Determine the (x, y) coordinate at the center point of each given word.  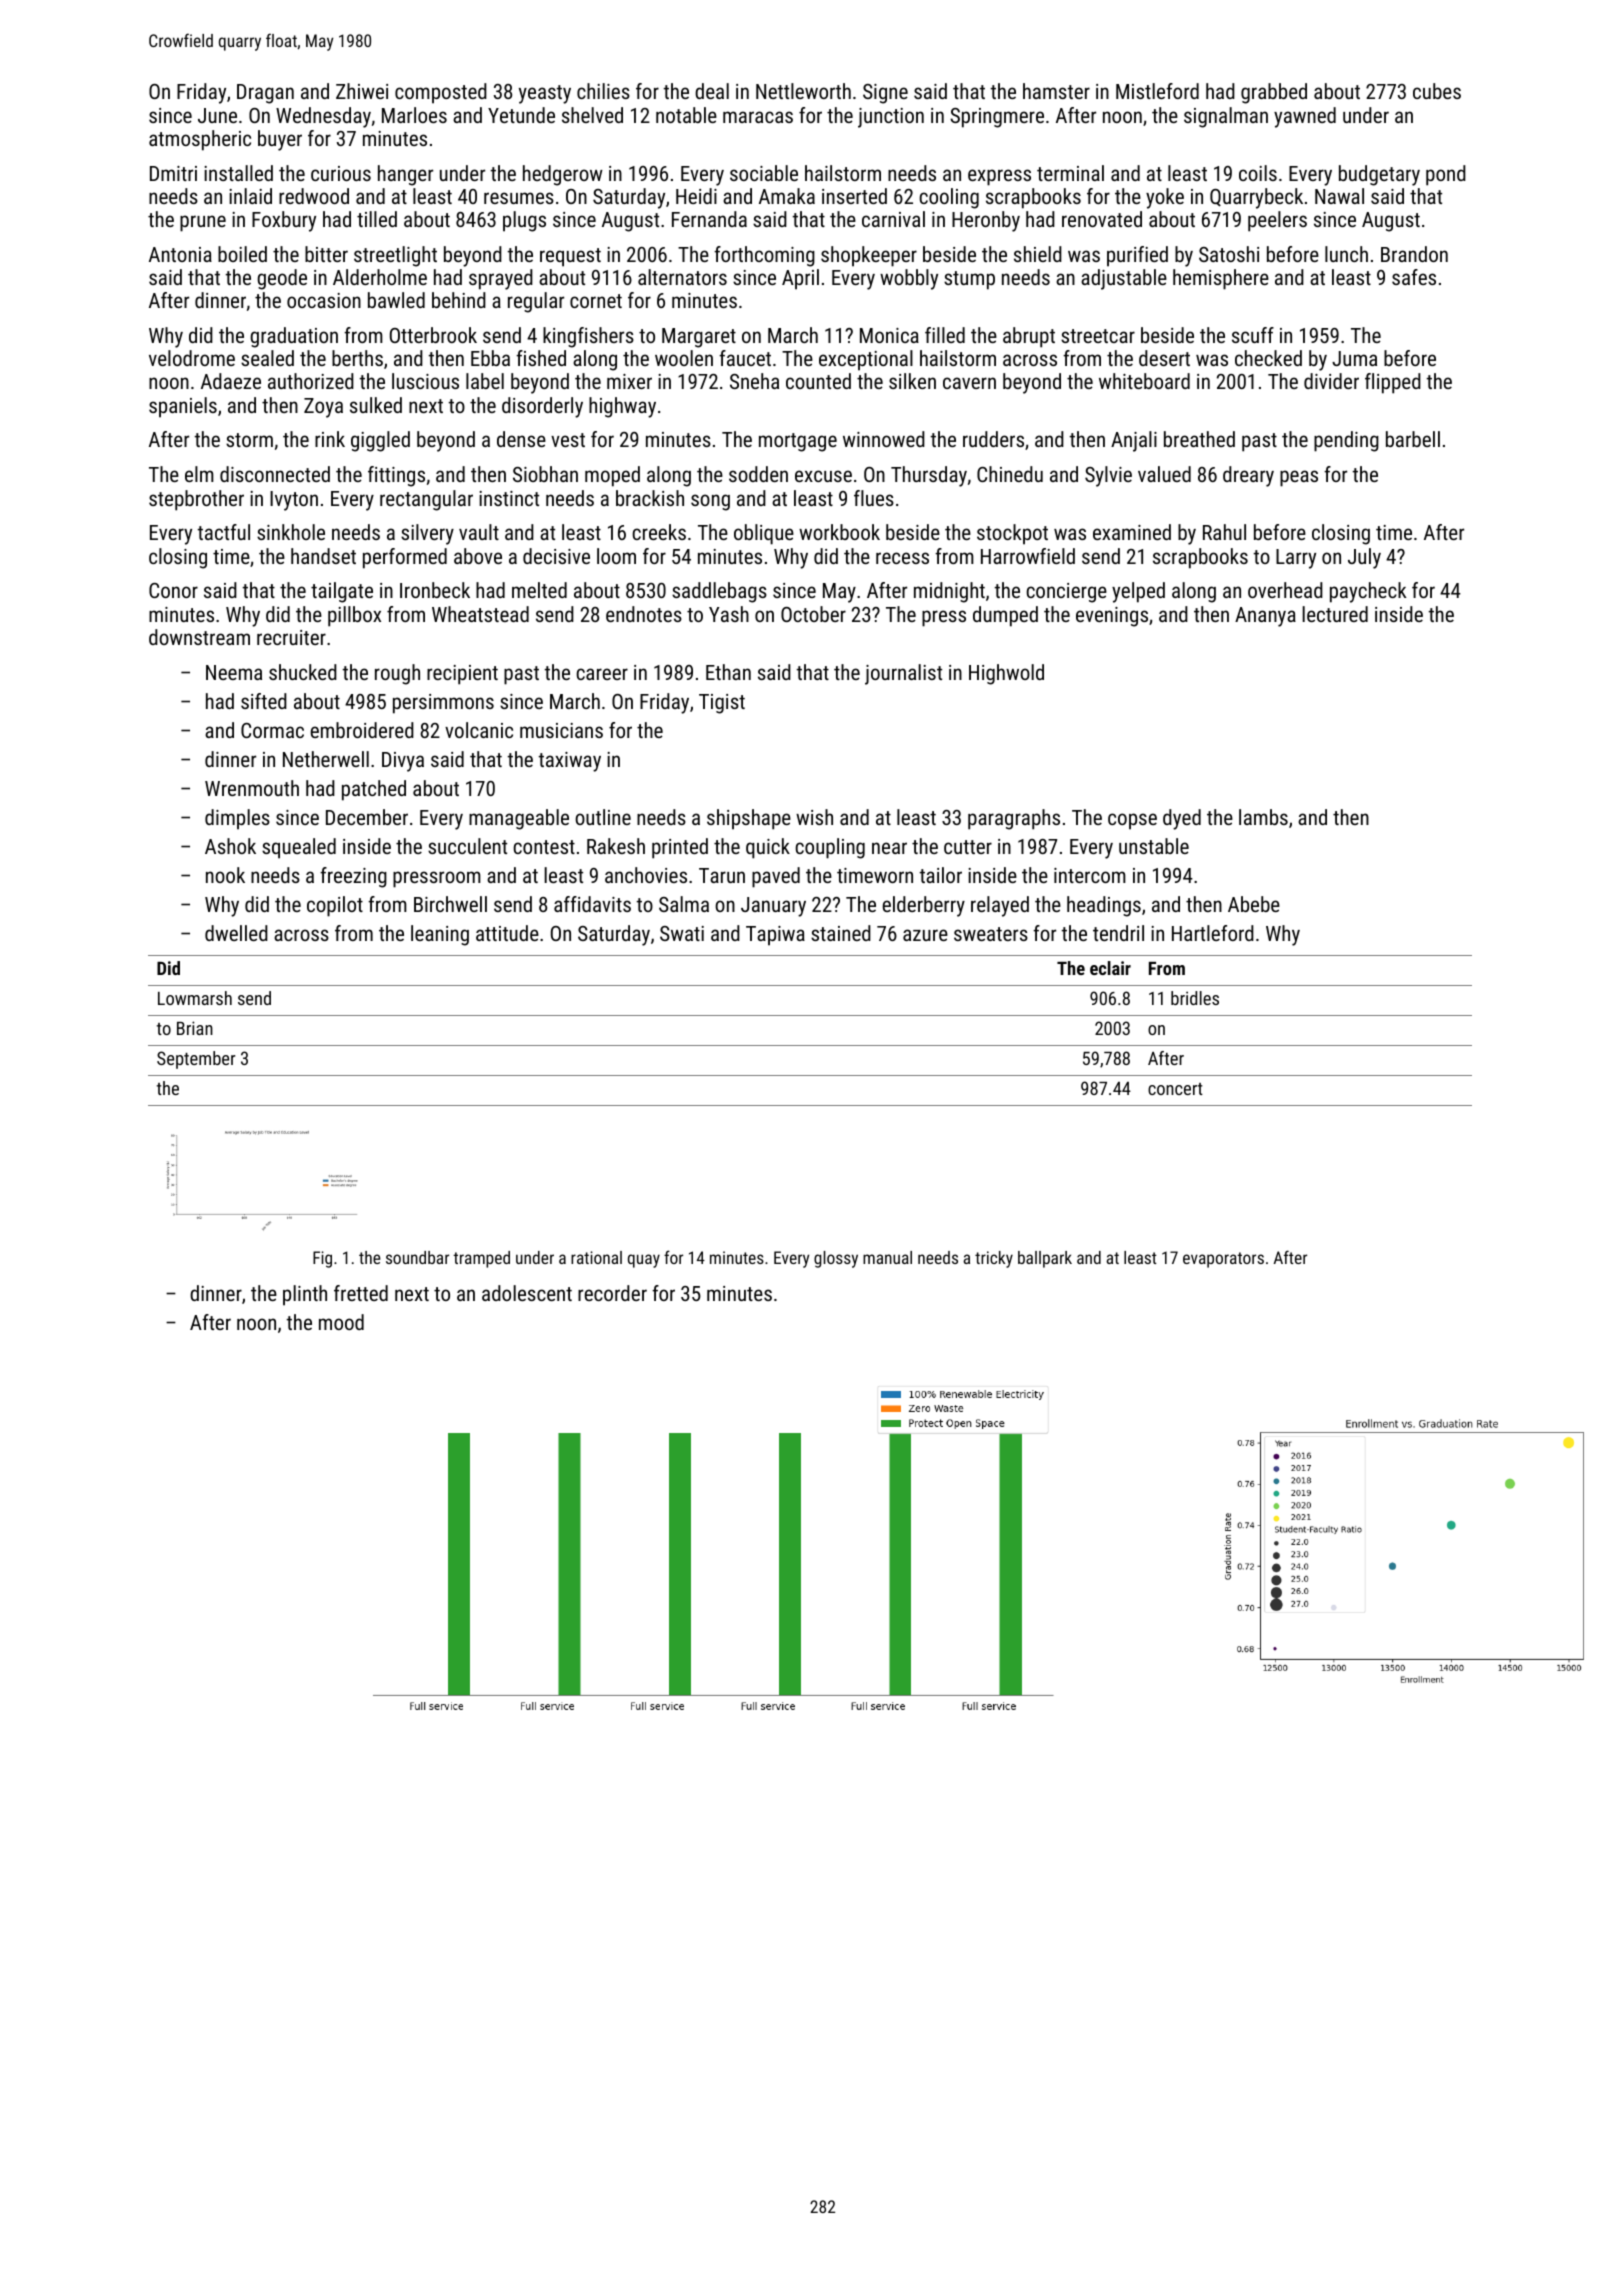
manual (887, 1257)
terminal (1070, 173)
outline (603, 817)
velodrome (192, 358)
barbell (1413, 439)
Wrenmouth (252, 788)
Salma (684, 904)
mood (341, 1322)
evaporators (1223, 1260)
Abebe (1254, 904)
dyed (1182, 819)
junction (891, 118)
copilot (335, 906)
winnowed (884, 439)
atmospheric (200, 140)
